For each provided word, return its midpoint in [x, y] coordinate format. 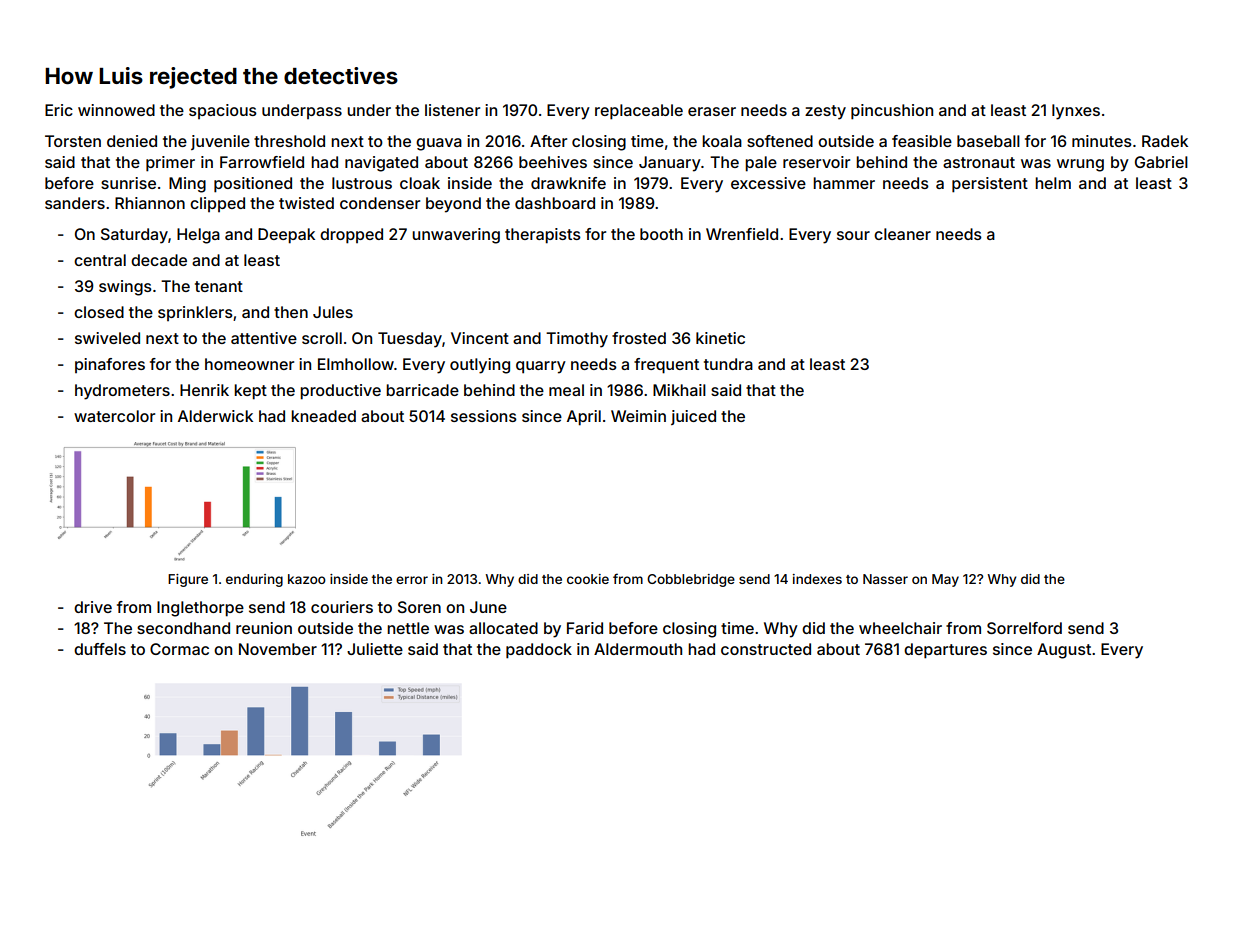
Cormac [179, 649]
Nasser [885, 579]
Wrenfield [742, 234]
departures [945, 651]
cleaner [902, 234]
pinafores [110, 365]
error [412, 580]
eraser [712, 111]
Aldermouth [638, 649]
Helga [198, 236]
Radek [1165, 141]
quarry [541, 367]
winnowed [116, 110]
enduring [254, 580]
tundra [728, 364]
